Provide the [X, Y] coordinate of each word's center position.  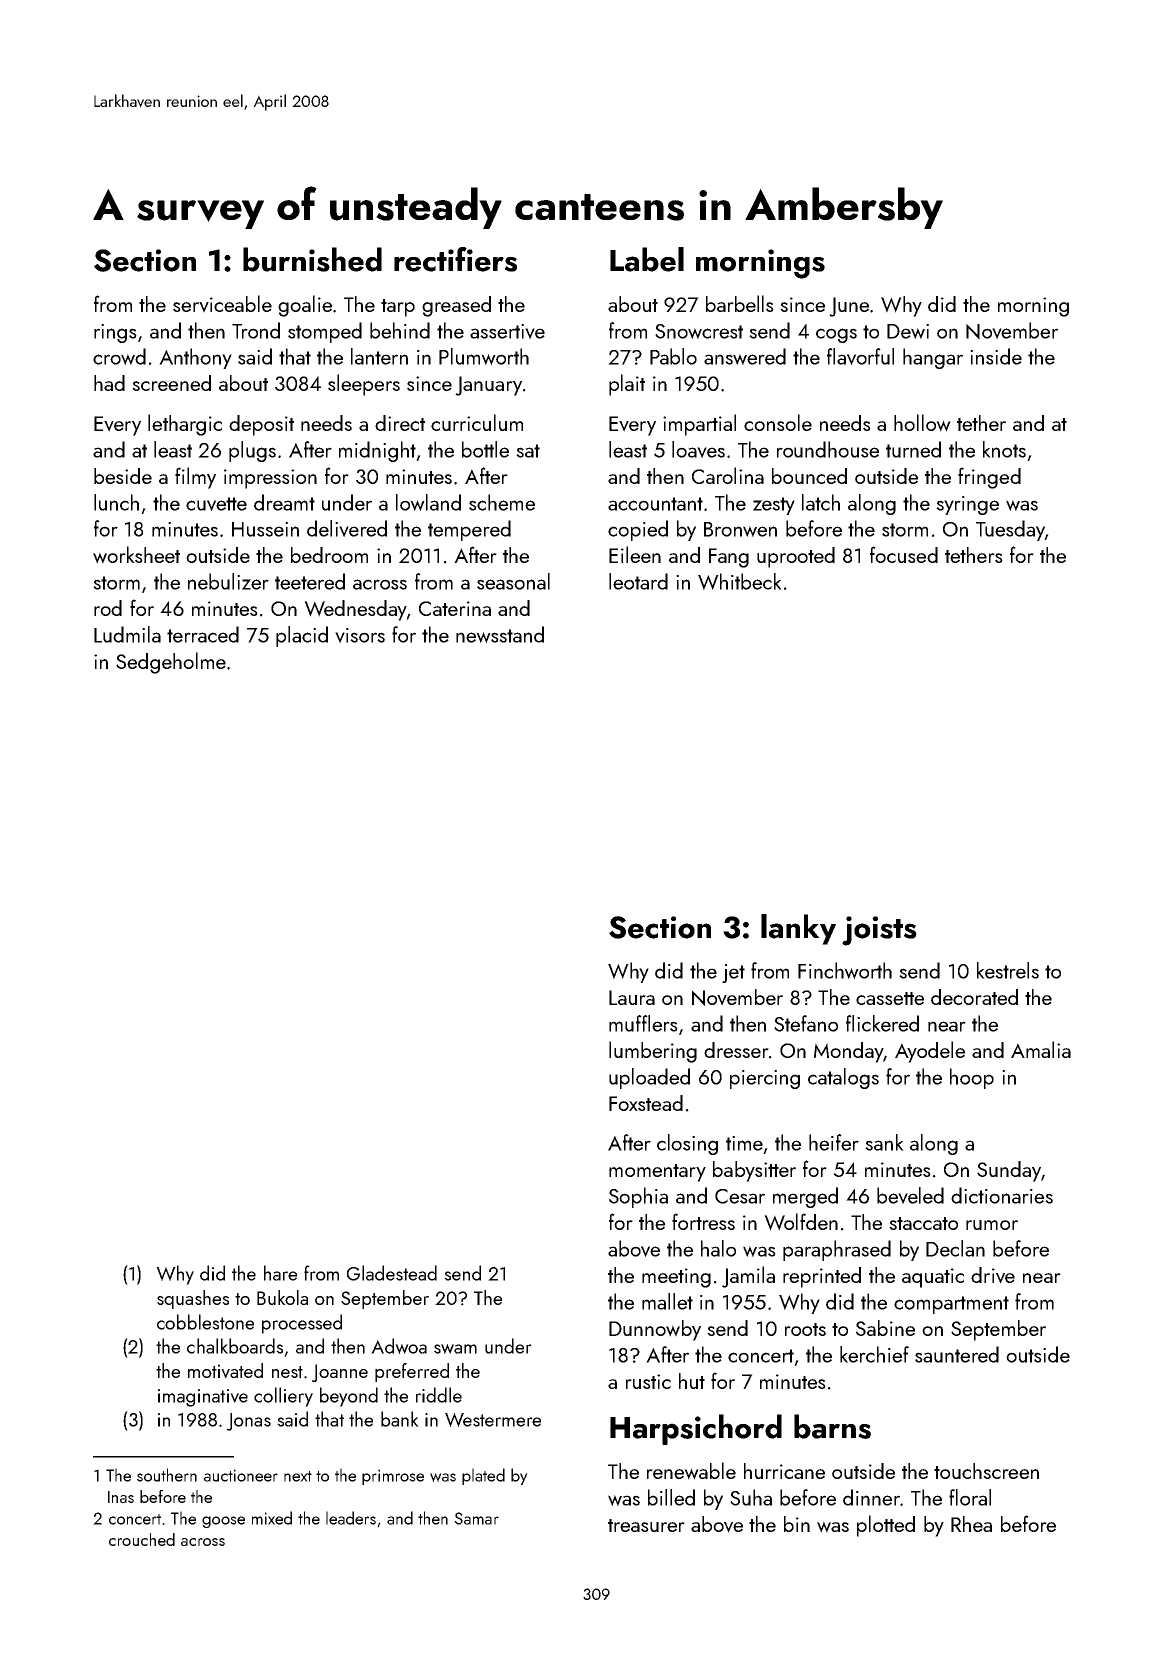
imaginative [203, 1398]
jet [733, 973]
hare [280, 1273]
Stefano [806, 1023]
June [849, 307]
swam [455, 1349]
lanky [798, 929]
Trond [256, 330]
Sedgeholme [171, 663]
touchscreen [986, 1471]
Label [647, 259]
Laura [632, 997]
